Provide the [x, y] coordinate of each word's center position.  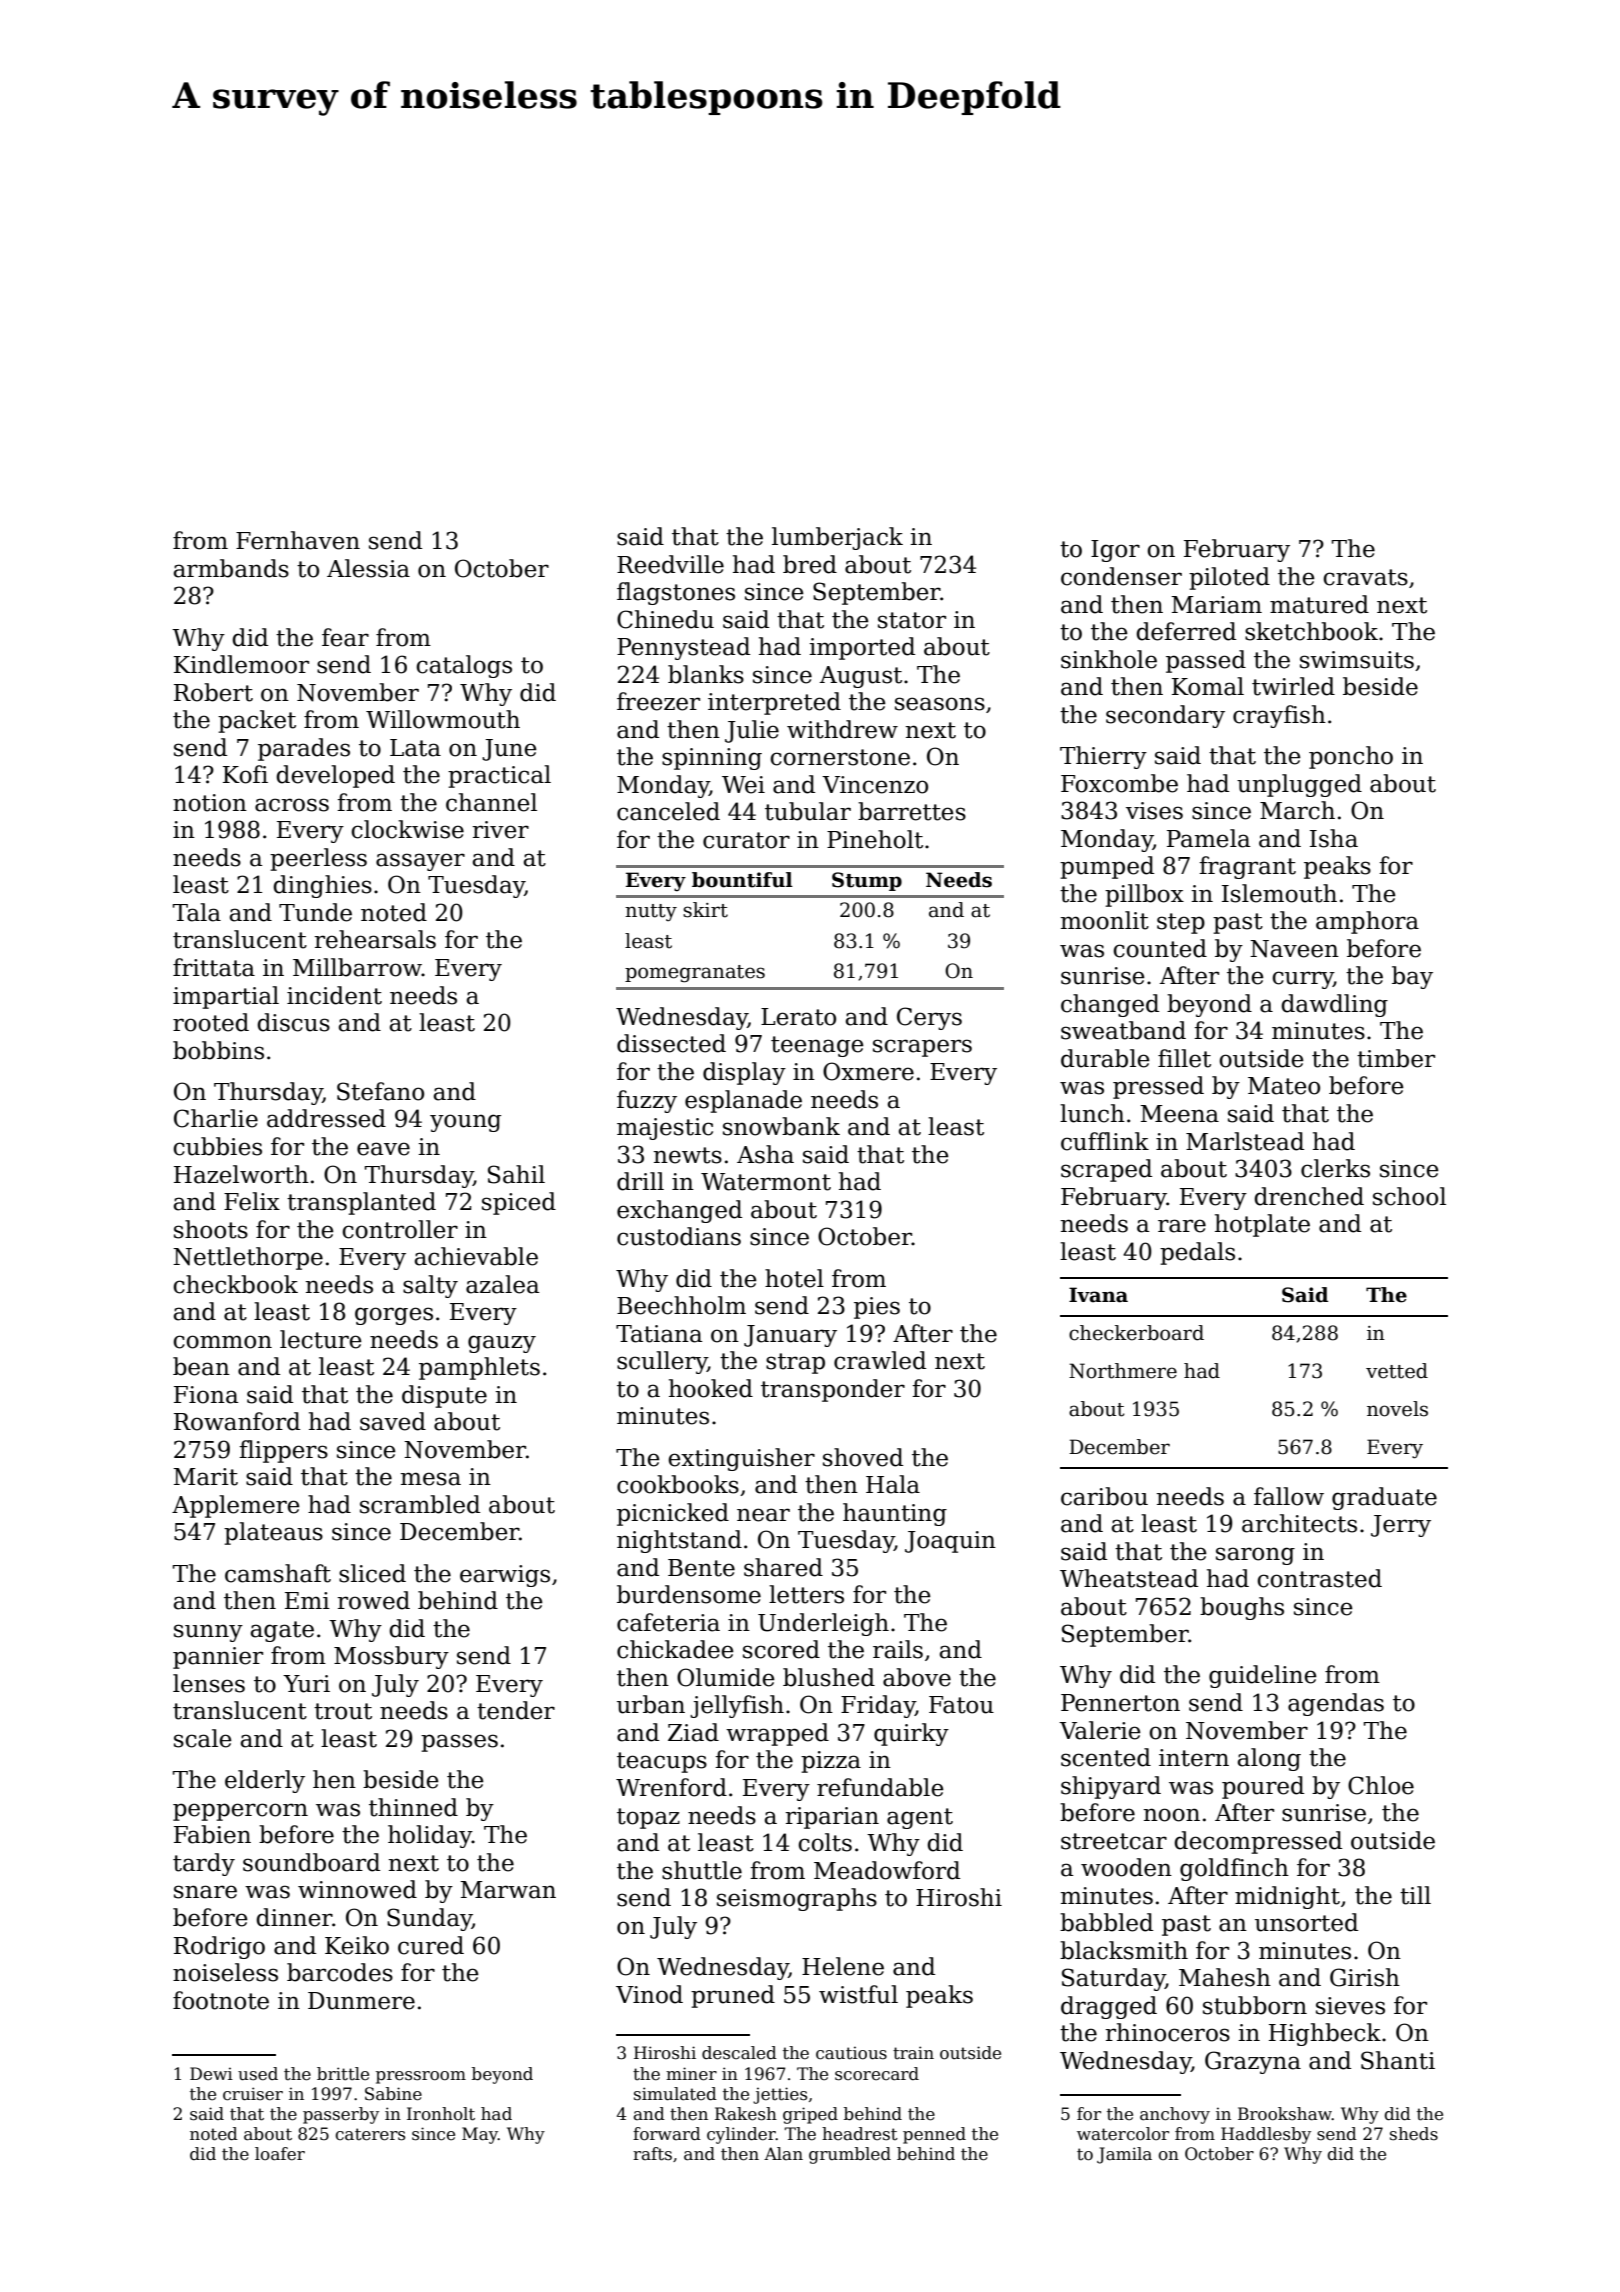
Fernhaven [298, 540]
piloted [1229, 578]
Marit [205, 1477]
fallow [1289, 1496]
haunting [895, 1514]
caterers [370, 2134]
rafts [652, 2154]
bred [810, 564]
